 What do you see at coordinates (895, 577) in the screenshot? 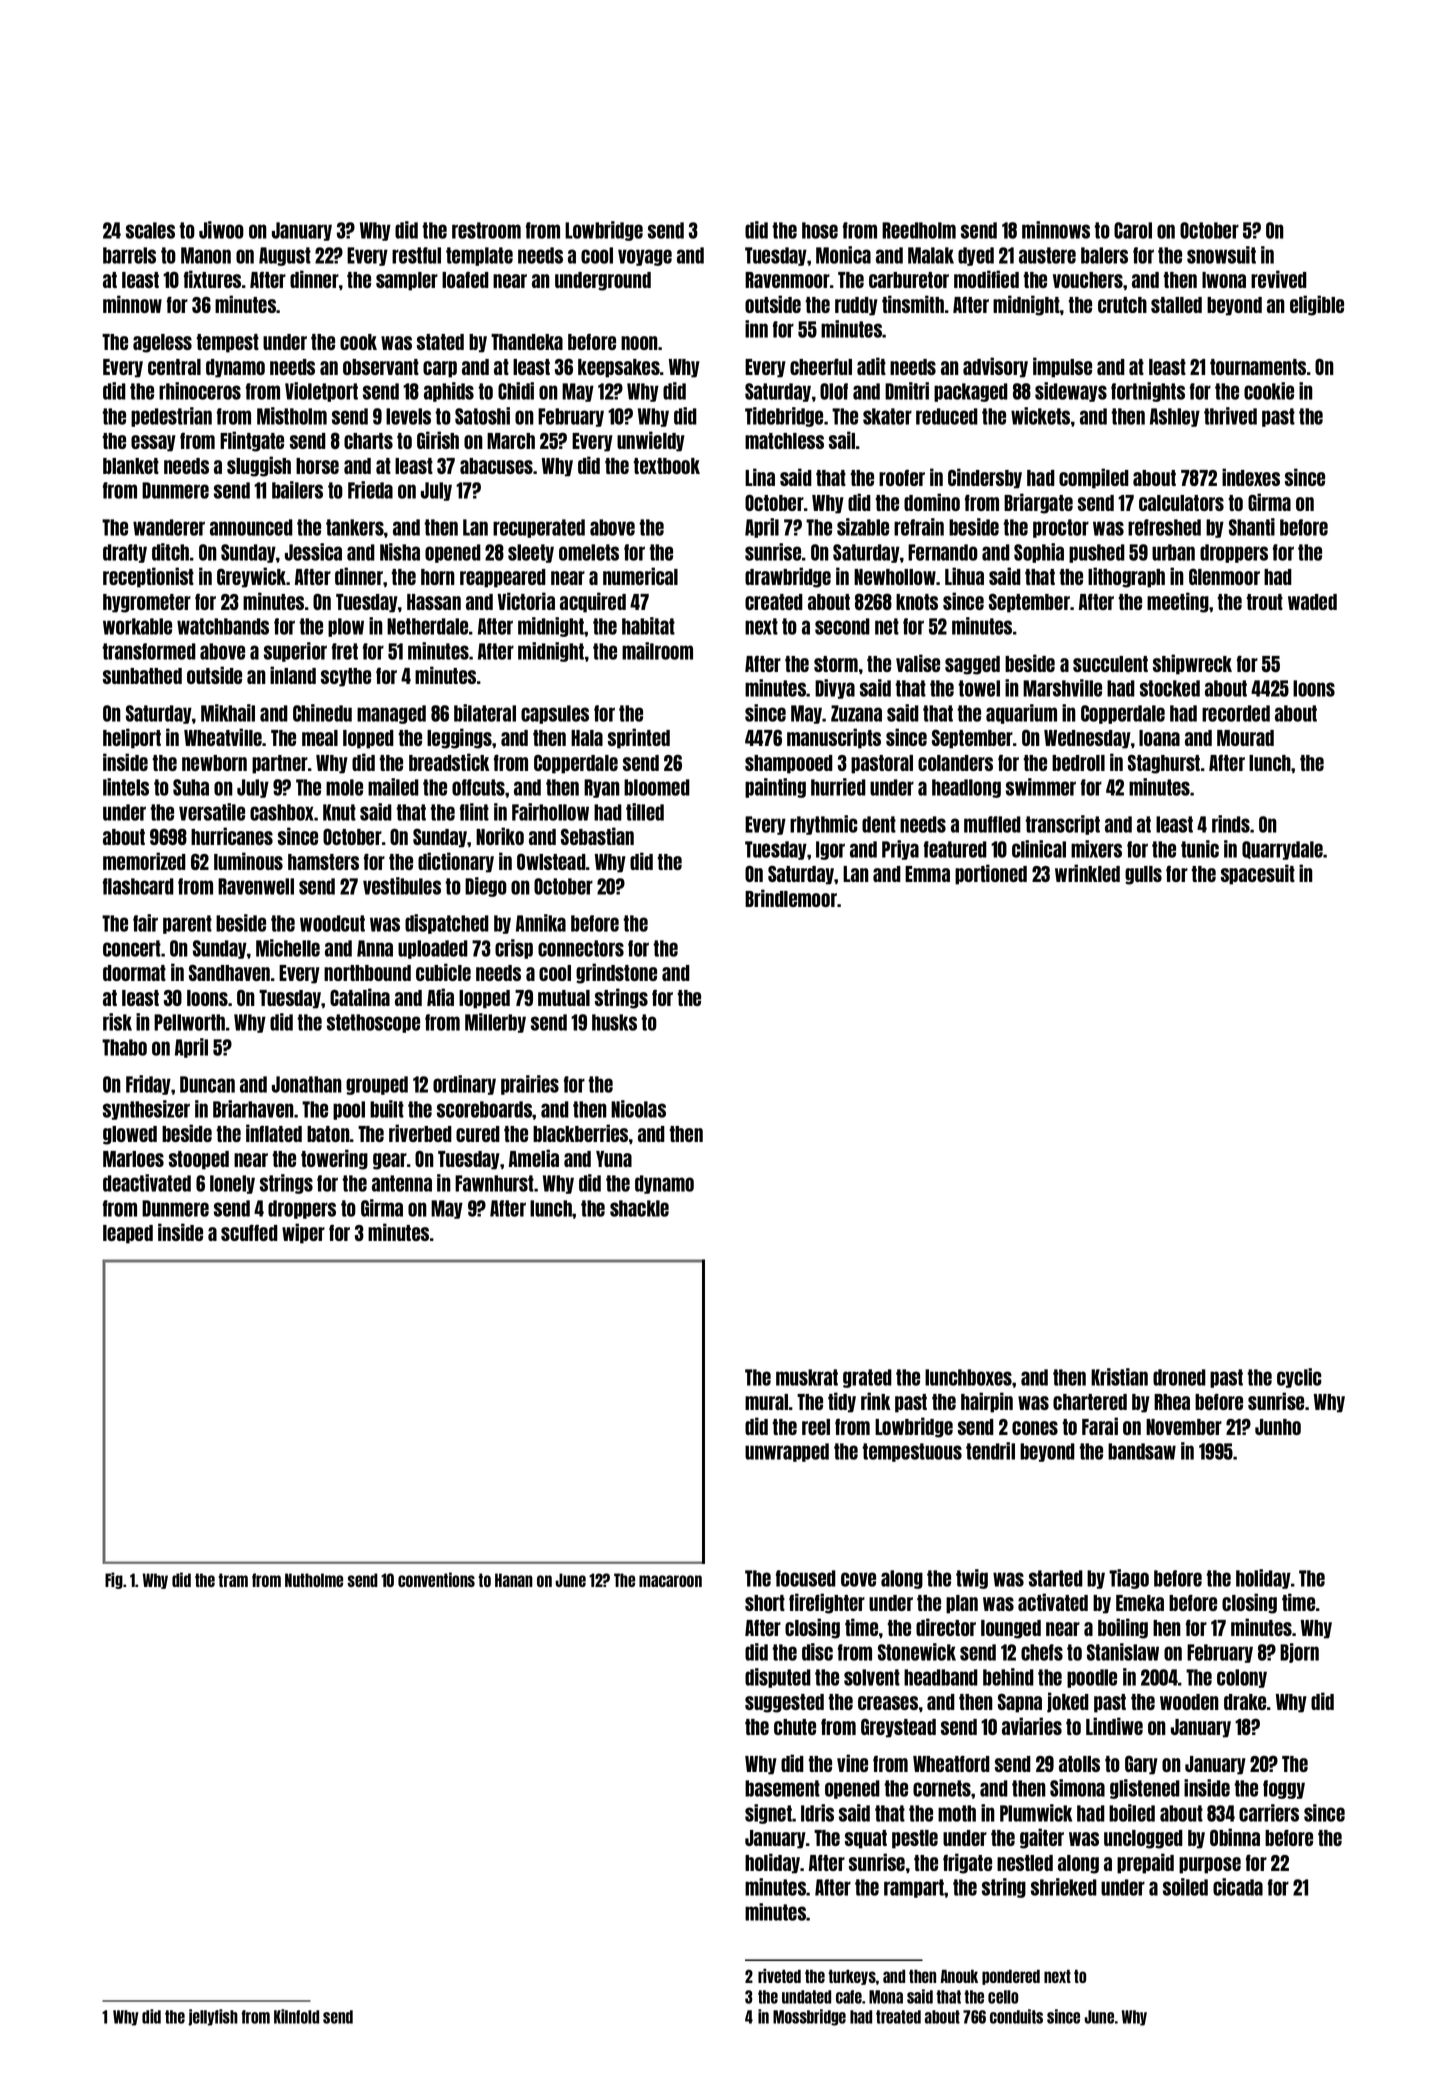
I see `Newhollow` at bounding box center [895, 577].
